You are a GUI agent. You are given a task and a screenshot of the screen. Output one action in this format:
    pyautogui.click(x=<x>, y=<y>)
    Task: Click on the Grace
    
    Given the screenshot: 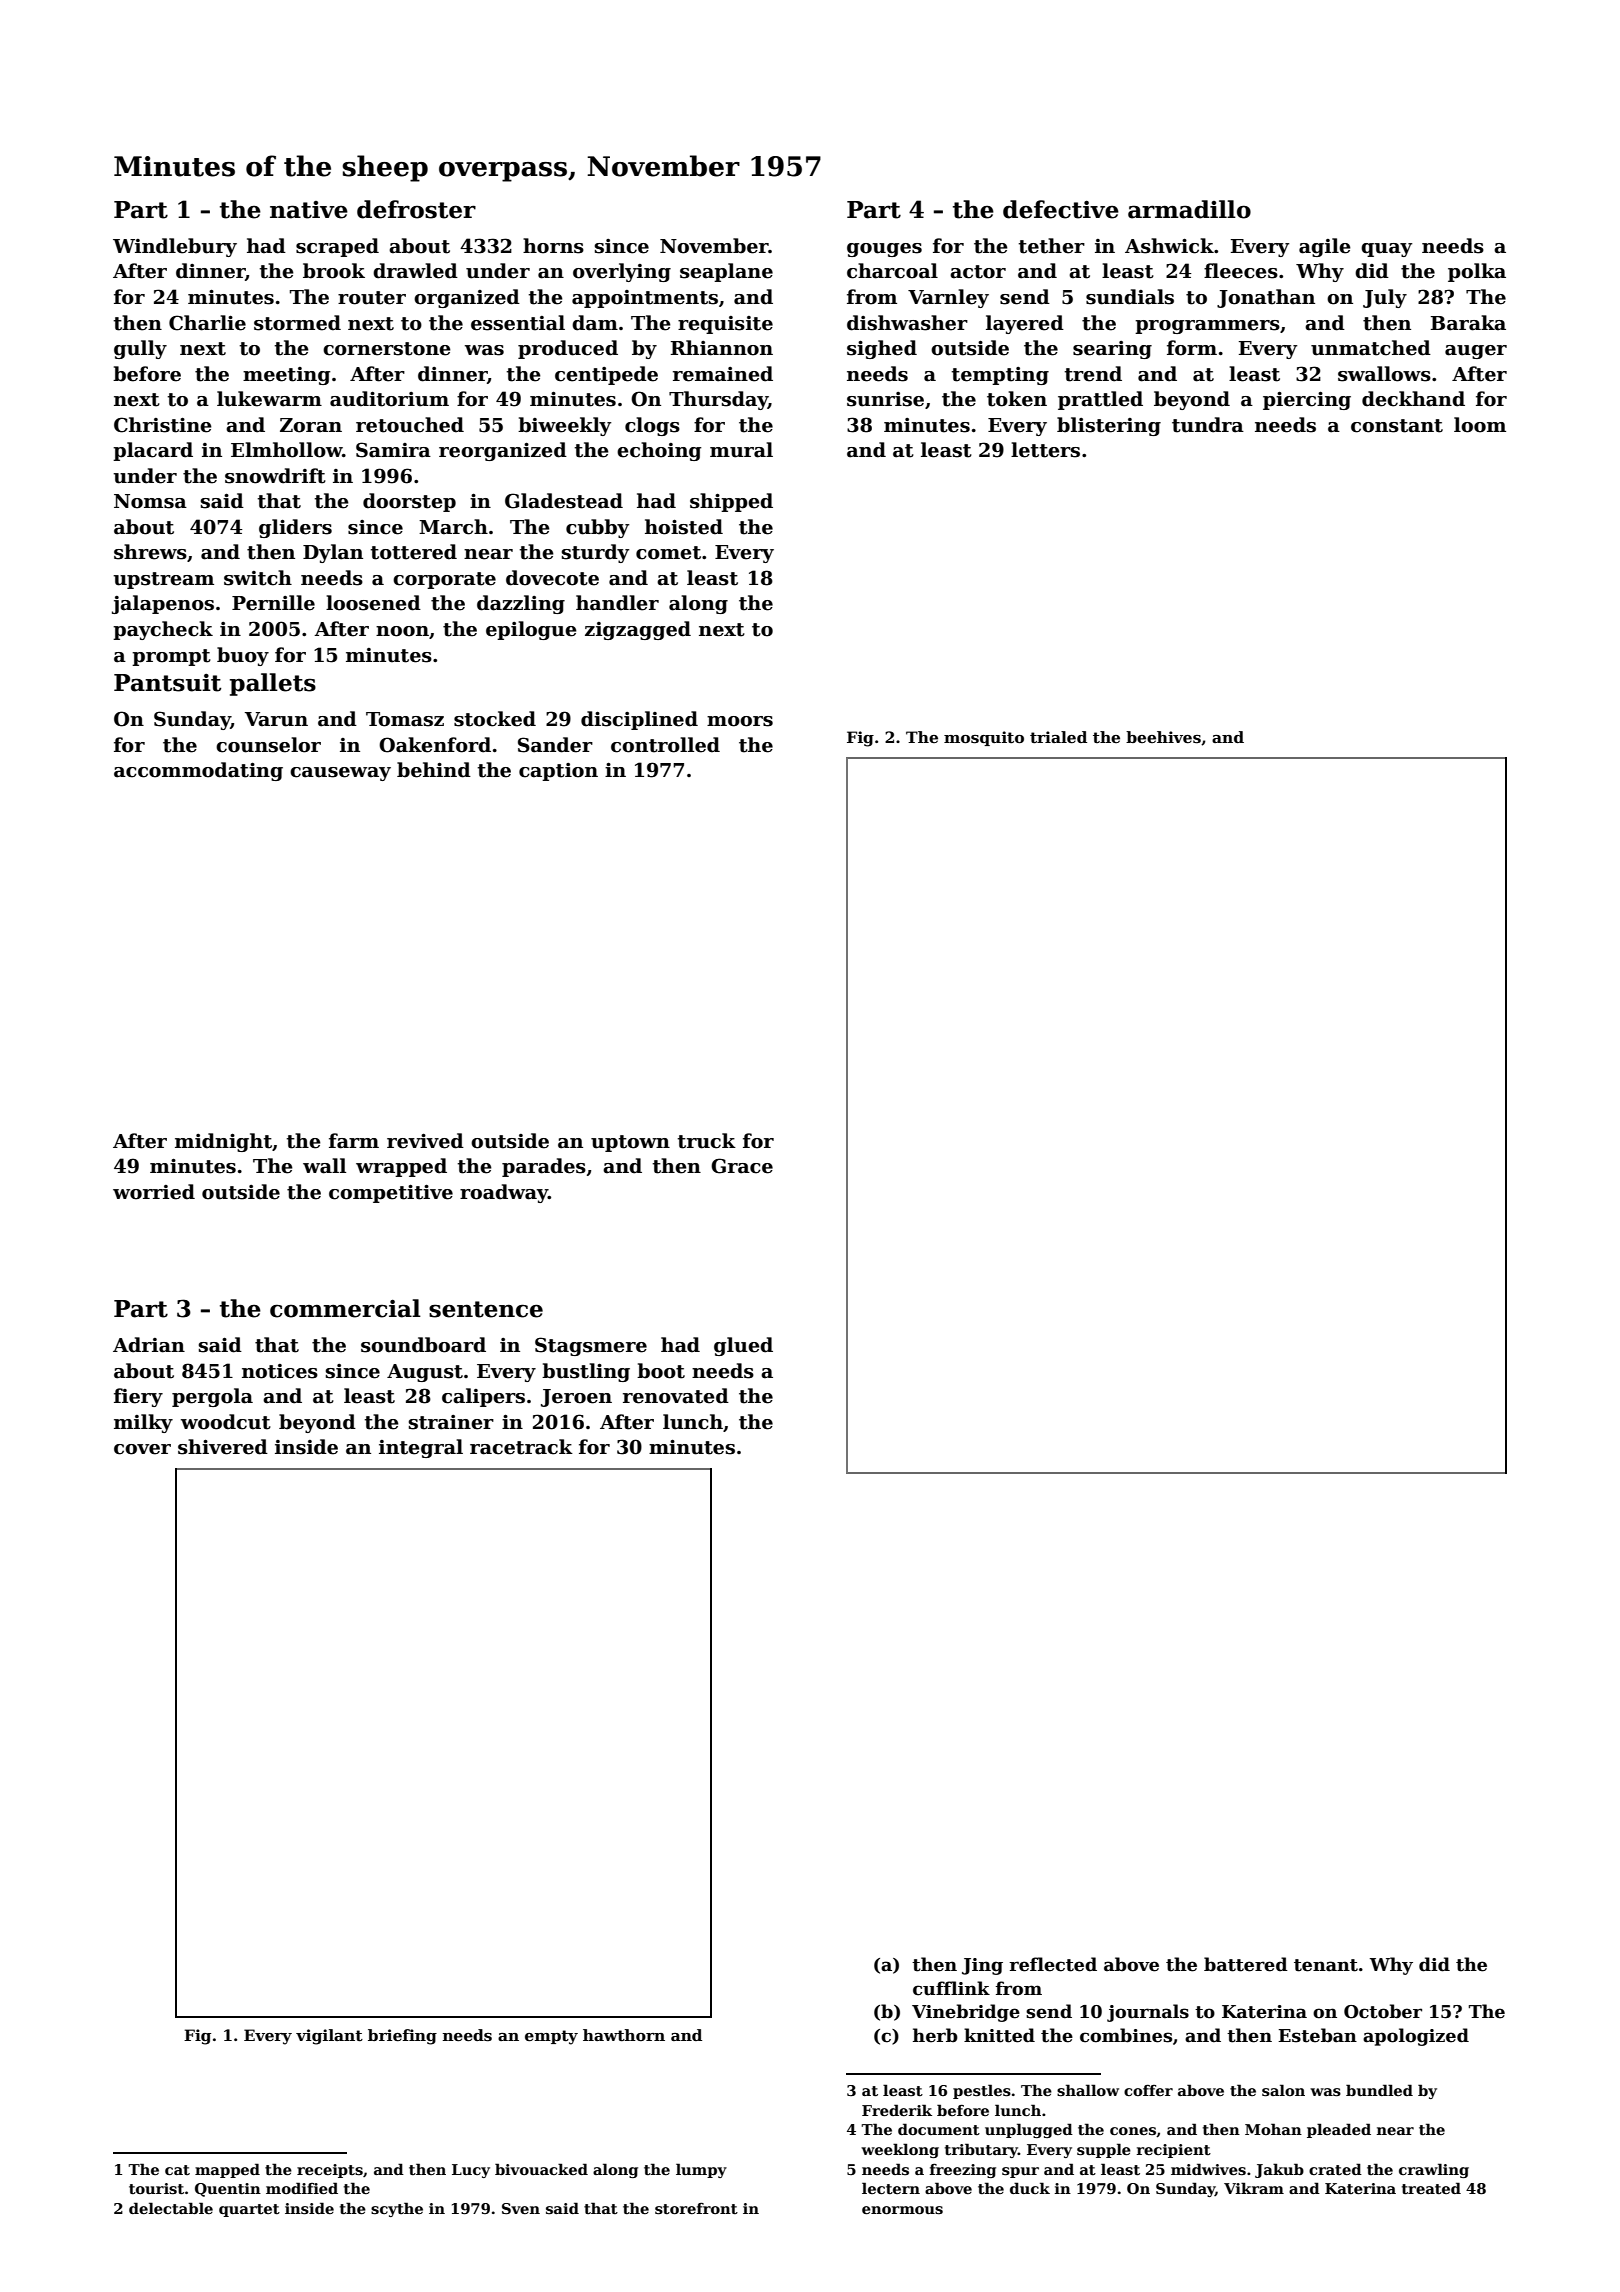 What is the action you would take?
    pyautogui.click(x=742, y=1166)
